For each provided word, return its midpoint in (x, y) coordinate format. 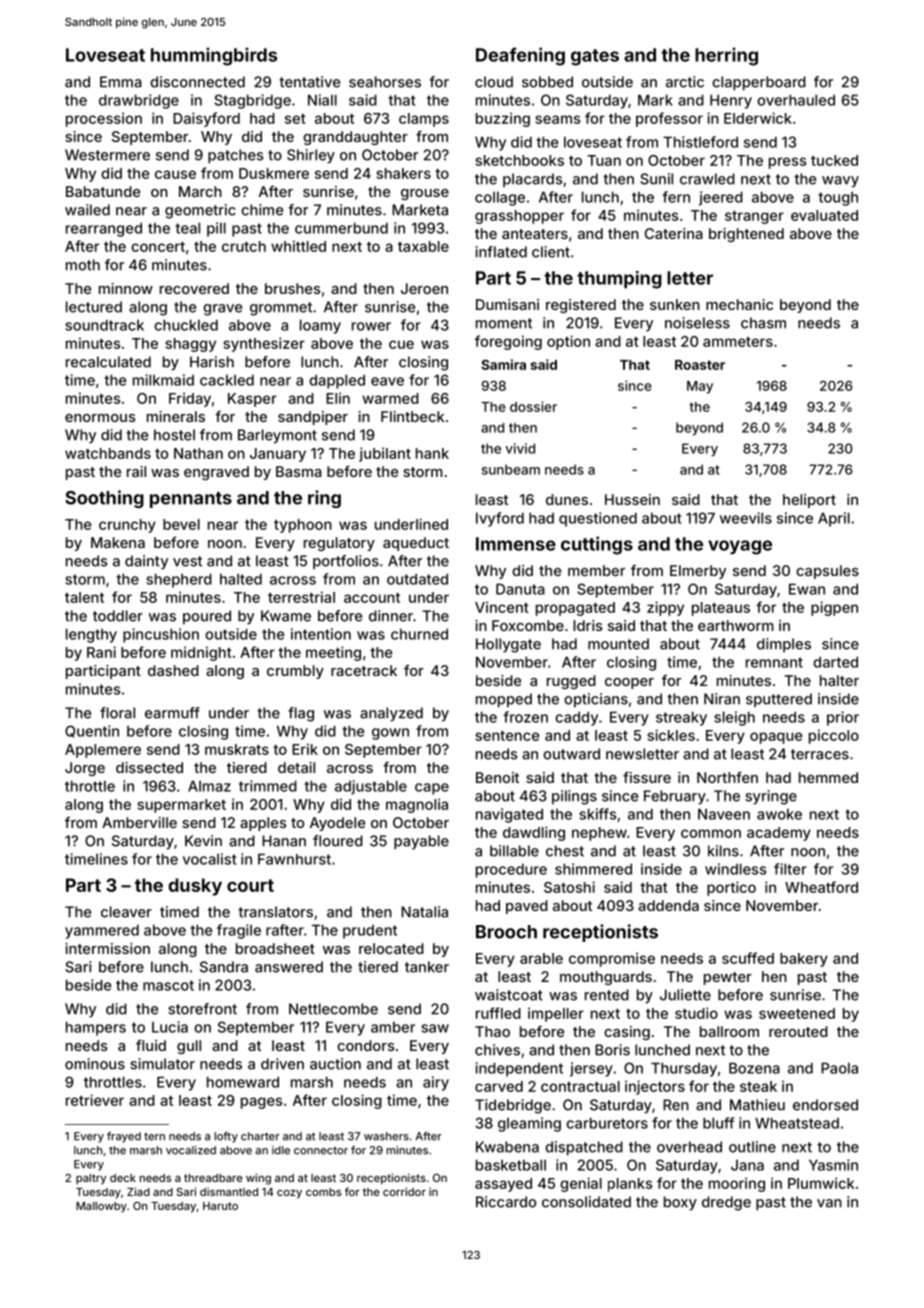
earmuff (172, 713)
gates (595, 57)
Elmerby (698, 572)
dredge (726, 1203)
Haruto (220, 1206)
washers (386, 1136)
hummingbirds (214, 56)
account (372, 598)
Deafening (520, 56)
